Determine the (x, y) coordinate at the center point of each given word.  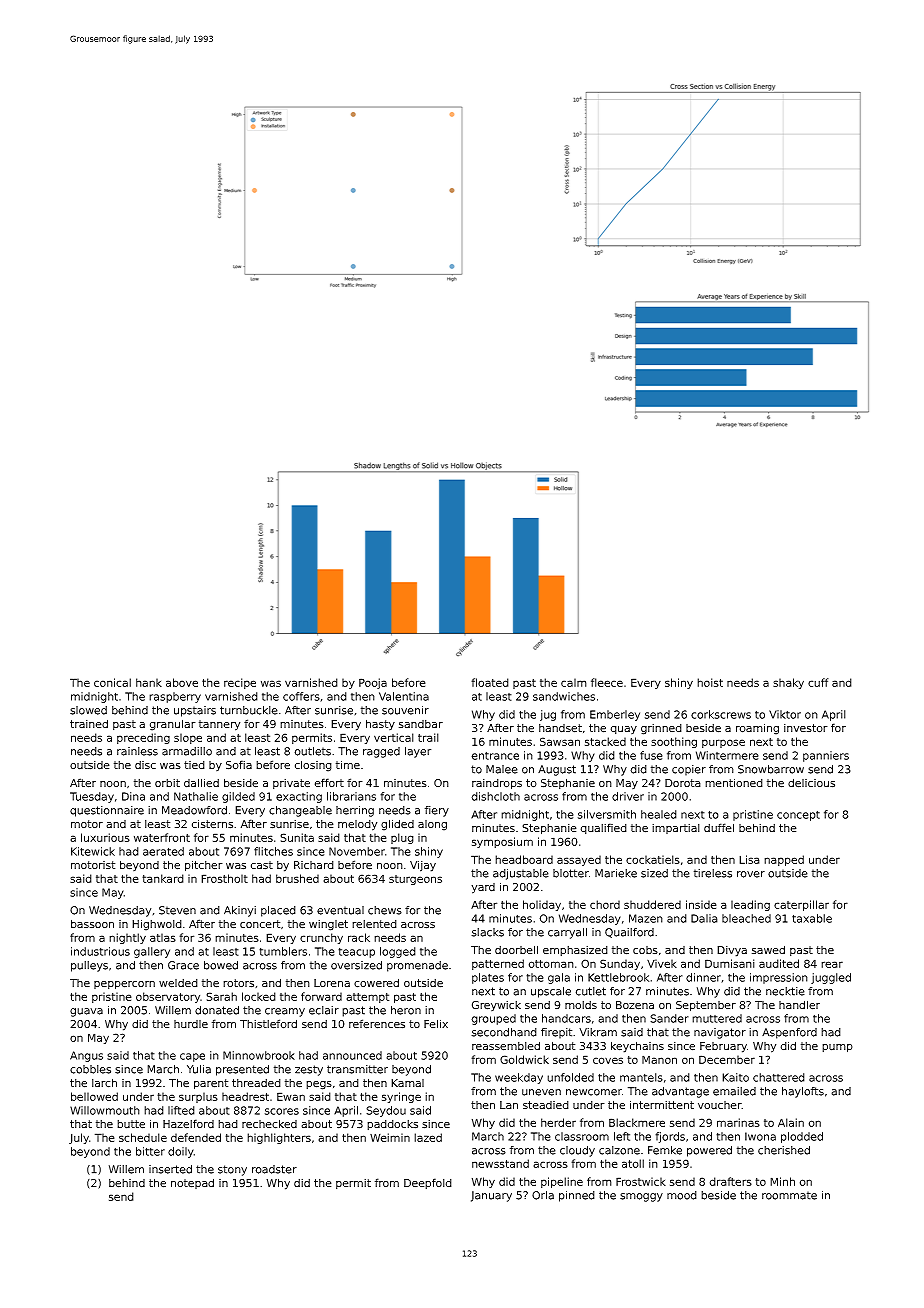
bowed (221, 965)
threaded (256, 1083)
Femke (665, 1150)
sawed (768, 949)
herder (558, 1122)
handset (560, 728)
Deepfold (428, 1183)
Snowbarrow (771, 769)
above (182, 682)
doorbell (516, 949)
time (348, 764)
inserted (170, 1169)
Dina (133, 796)
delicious (811, 783)
